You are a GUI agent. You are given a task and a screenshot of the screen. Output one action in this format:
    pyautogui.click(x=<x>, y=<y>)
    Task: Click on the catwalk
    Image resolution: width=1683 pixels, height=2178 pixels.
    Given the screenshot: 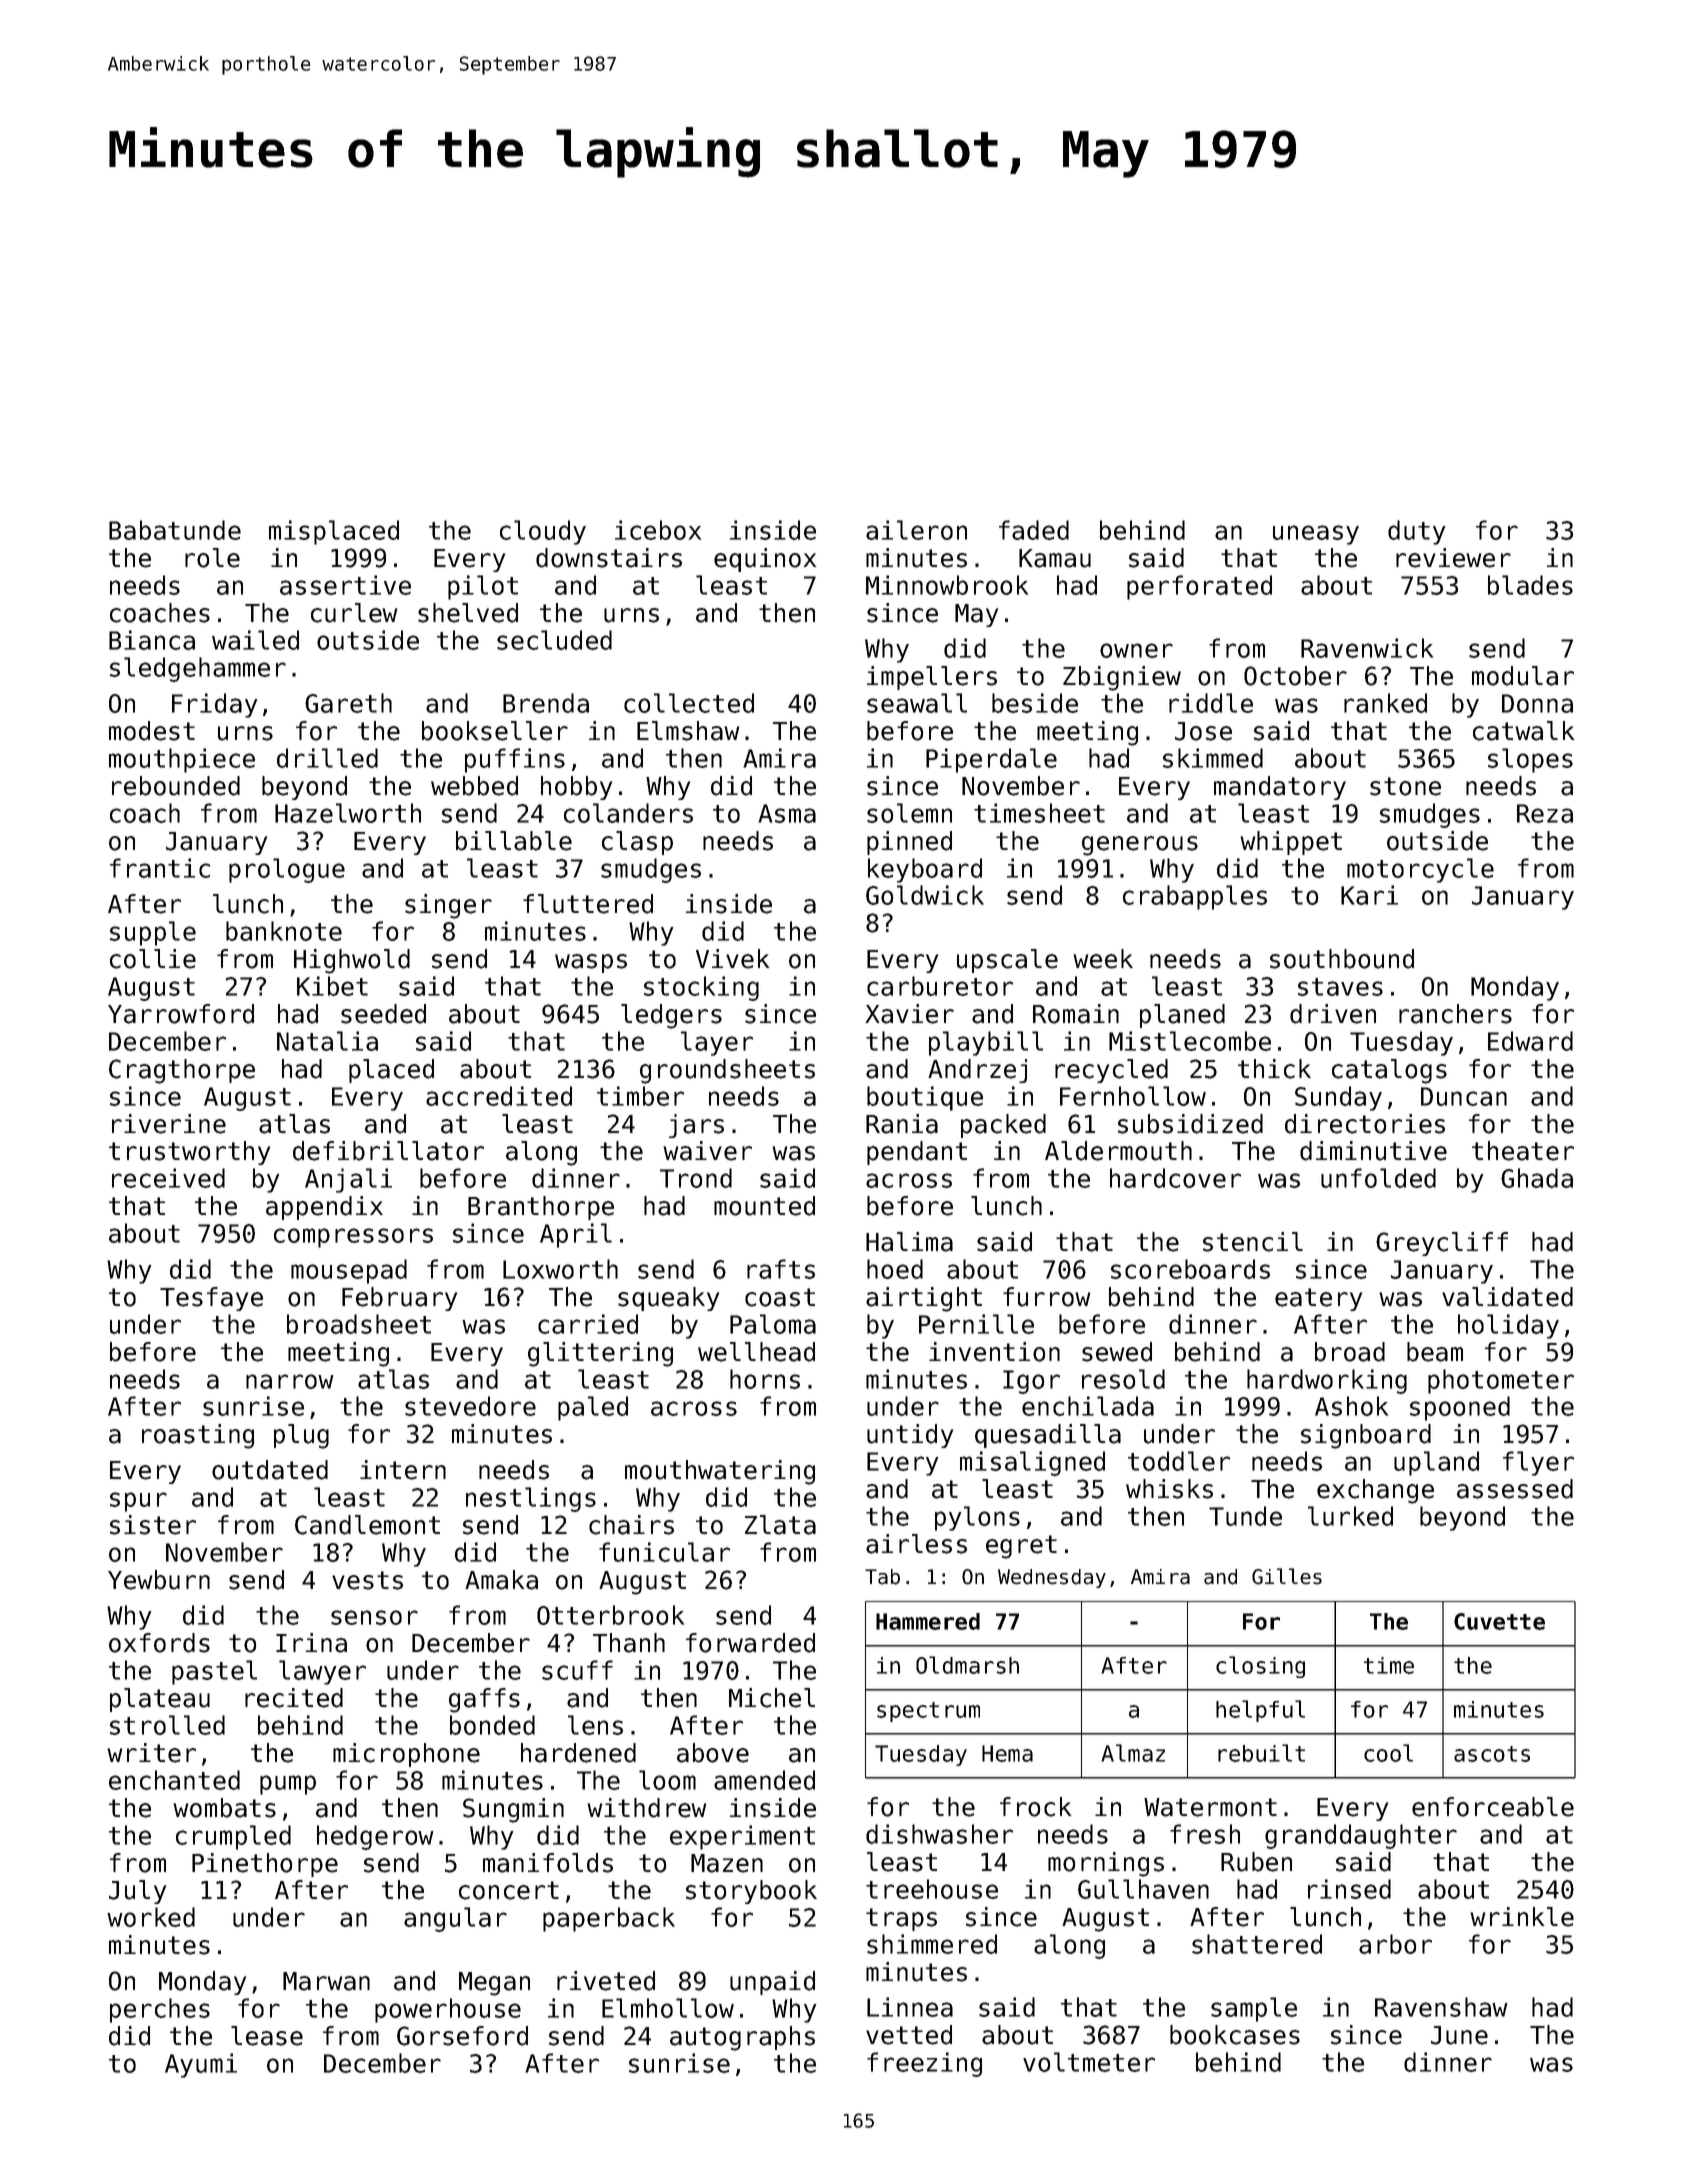 What is the action you would take?
    pyautogui.click(x=1523, y=731)
